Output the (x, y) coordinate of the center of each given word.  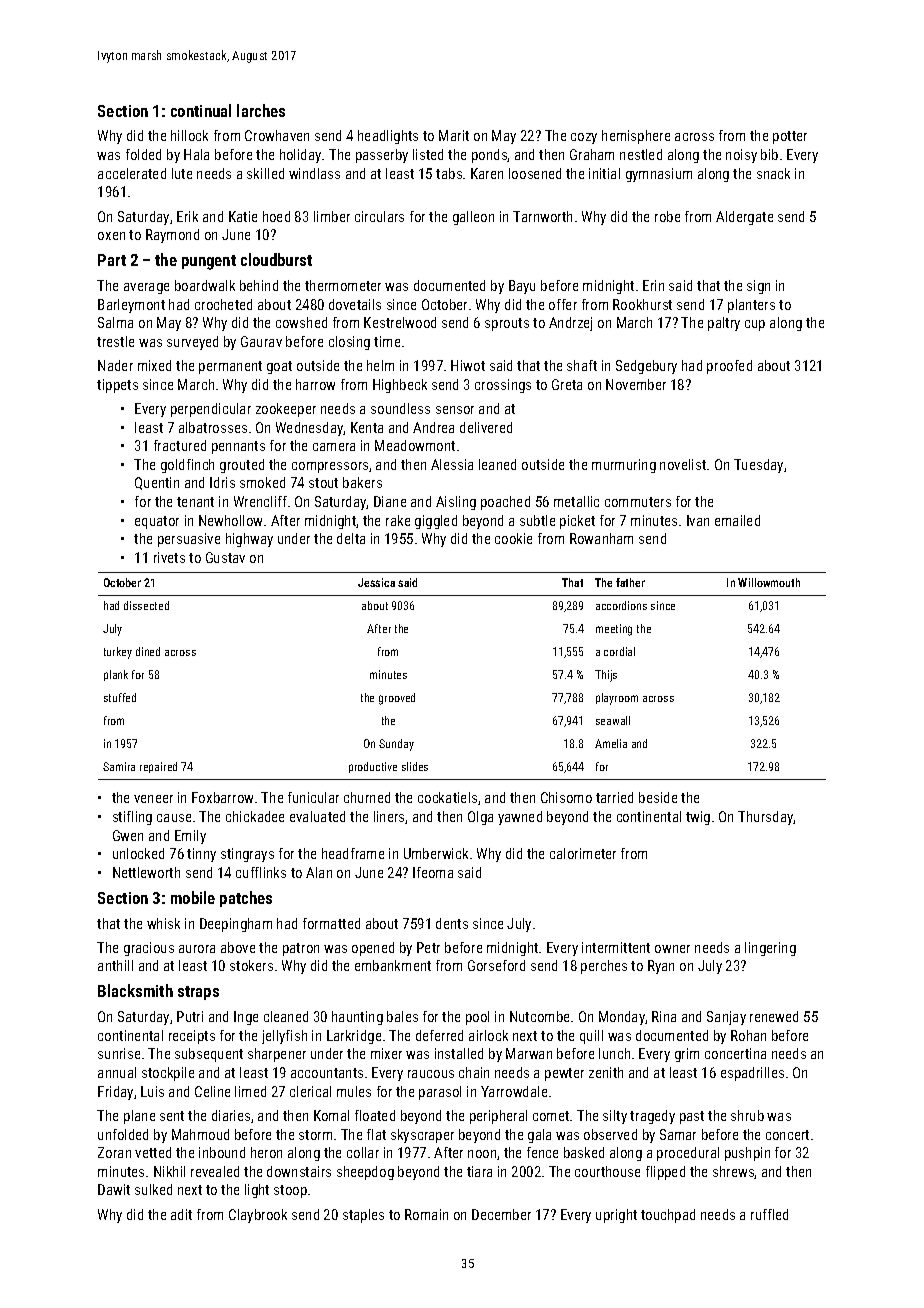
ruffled (769, 1214)
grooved (397, 699)
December (501, 1214)
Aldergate (744, 218)
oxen (111, 236)
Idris (222, 482)
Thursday (766, 818)
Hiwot (468, 365)
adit (181, 1214)
